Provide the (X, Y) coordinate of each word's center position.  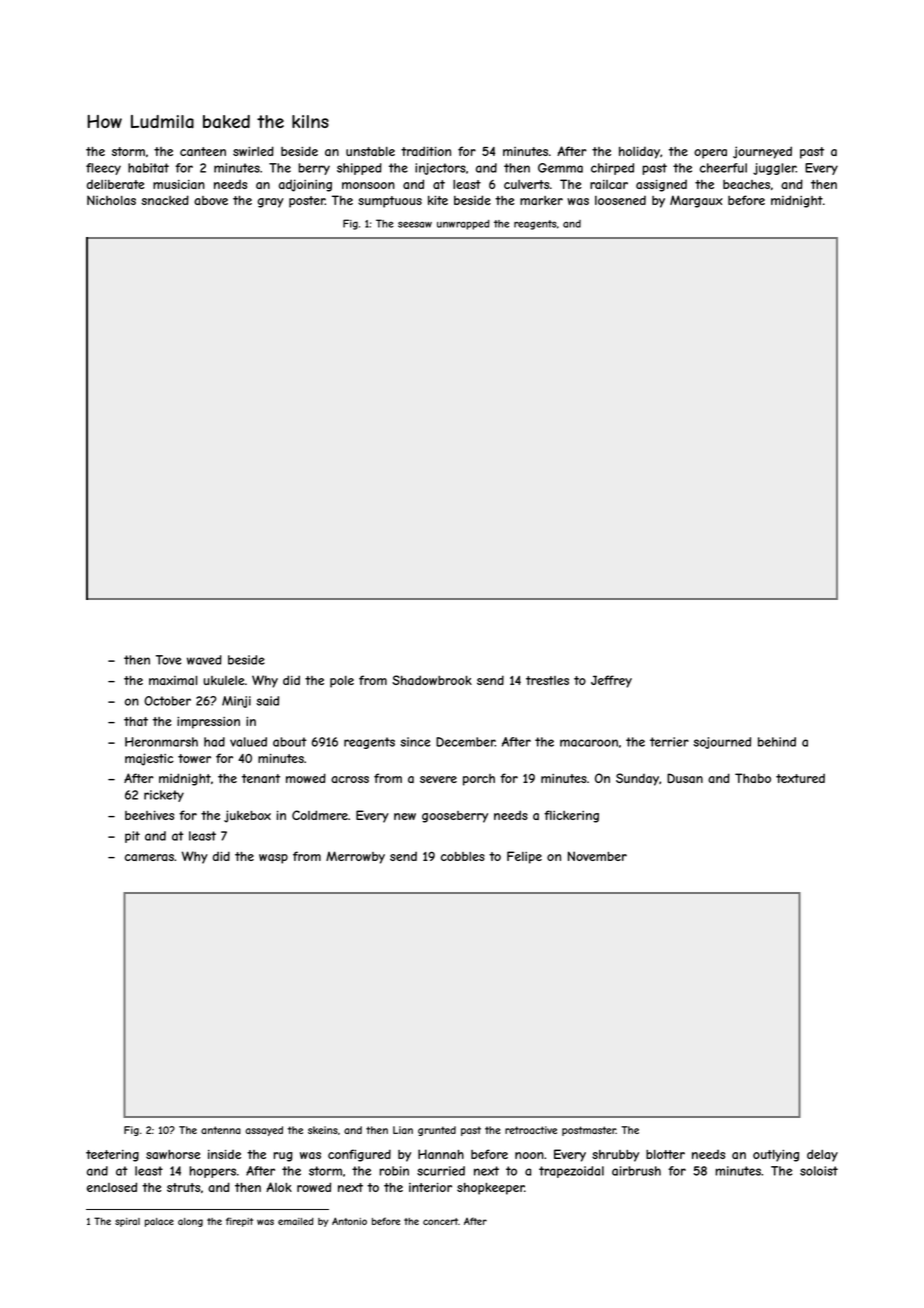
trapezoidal (571, 1172)
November (597, 856)
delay (822, 1155)
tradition (426, 151)
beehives (149, 815)
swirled (253, 151)
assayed (264, 1131)
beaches (746, 184)
